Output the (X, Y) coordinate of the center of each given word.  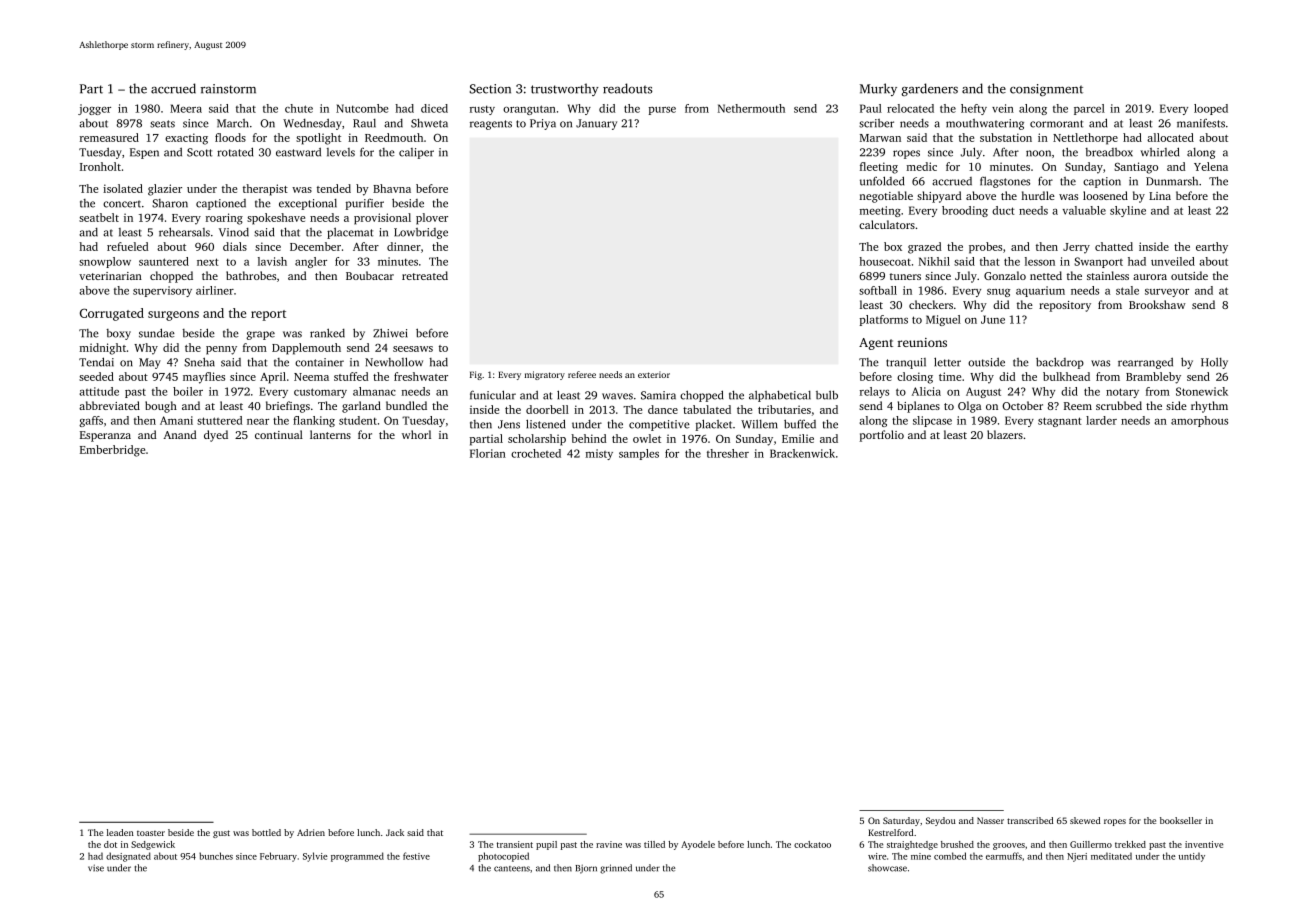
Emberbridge (112, 451)
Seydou (941, 821)
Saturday (901, 821)
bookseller (1181, 820)
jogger (94, 109)
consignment (1046, 90)
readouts (628, 88)
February (278, 857)
